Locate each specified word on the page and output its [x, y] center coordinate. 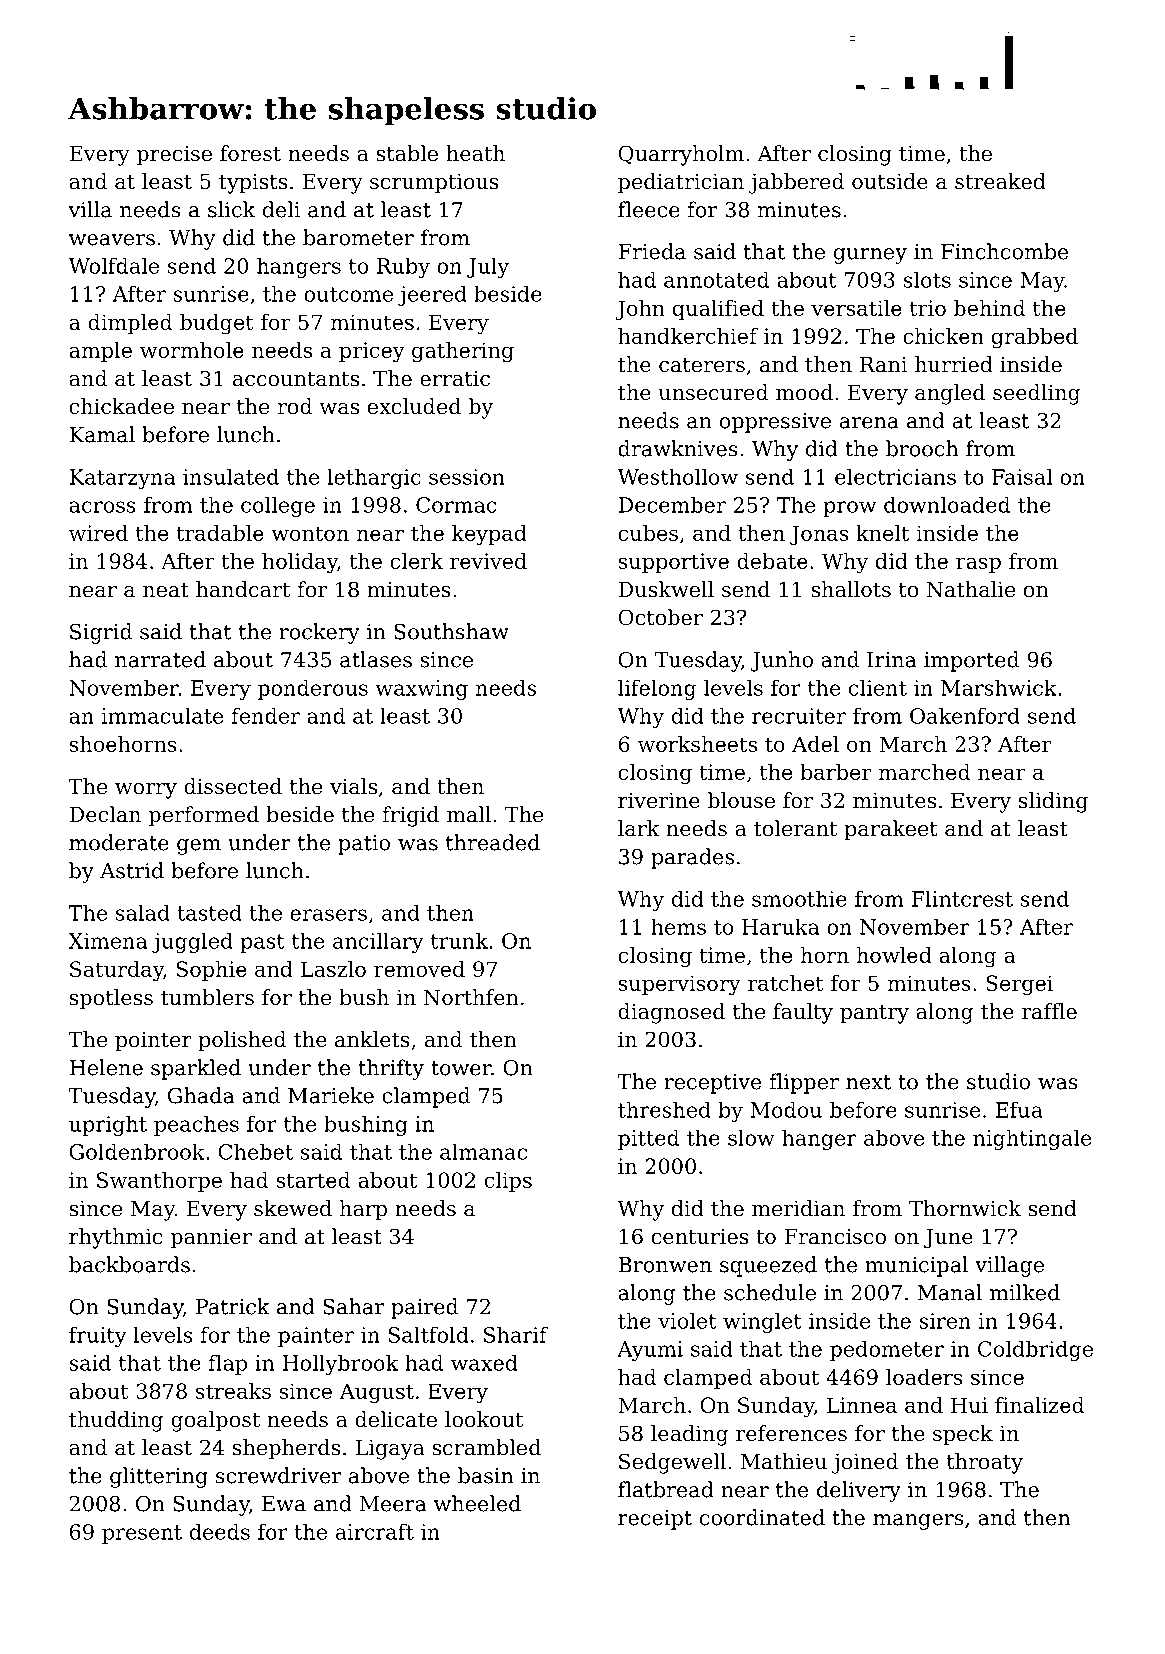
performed [204, 816]
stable [407, 153]
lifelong [657, 689]
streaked [1000, 181]
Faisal [1022, 476]
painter [316, 1337]
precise [174, 155]
